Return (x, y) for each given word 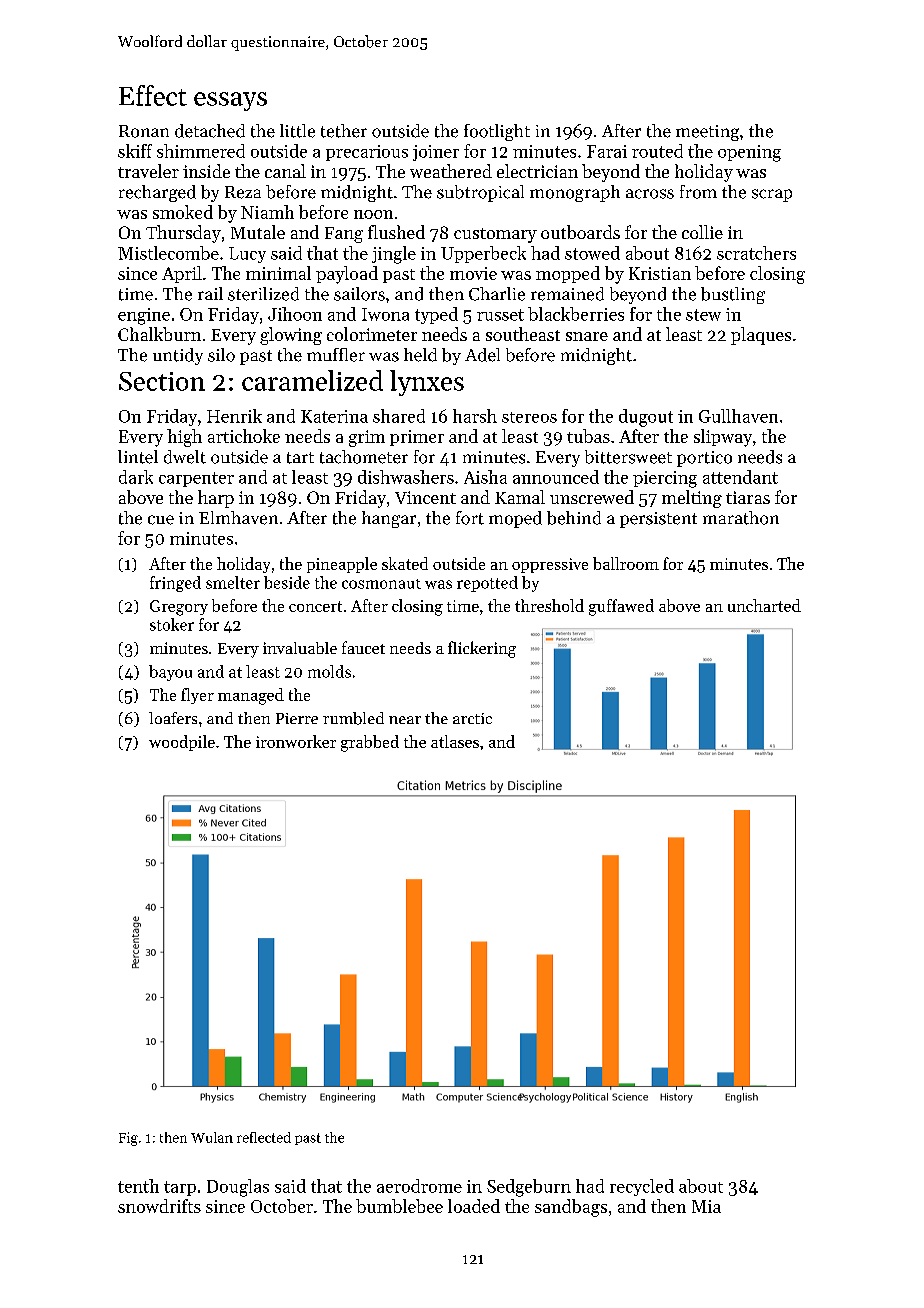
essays (230, 101)
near (405, 720)
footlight (497, 132)
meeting (707, 133)
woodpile (182, 743)
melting (692, 499)
